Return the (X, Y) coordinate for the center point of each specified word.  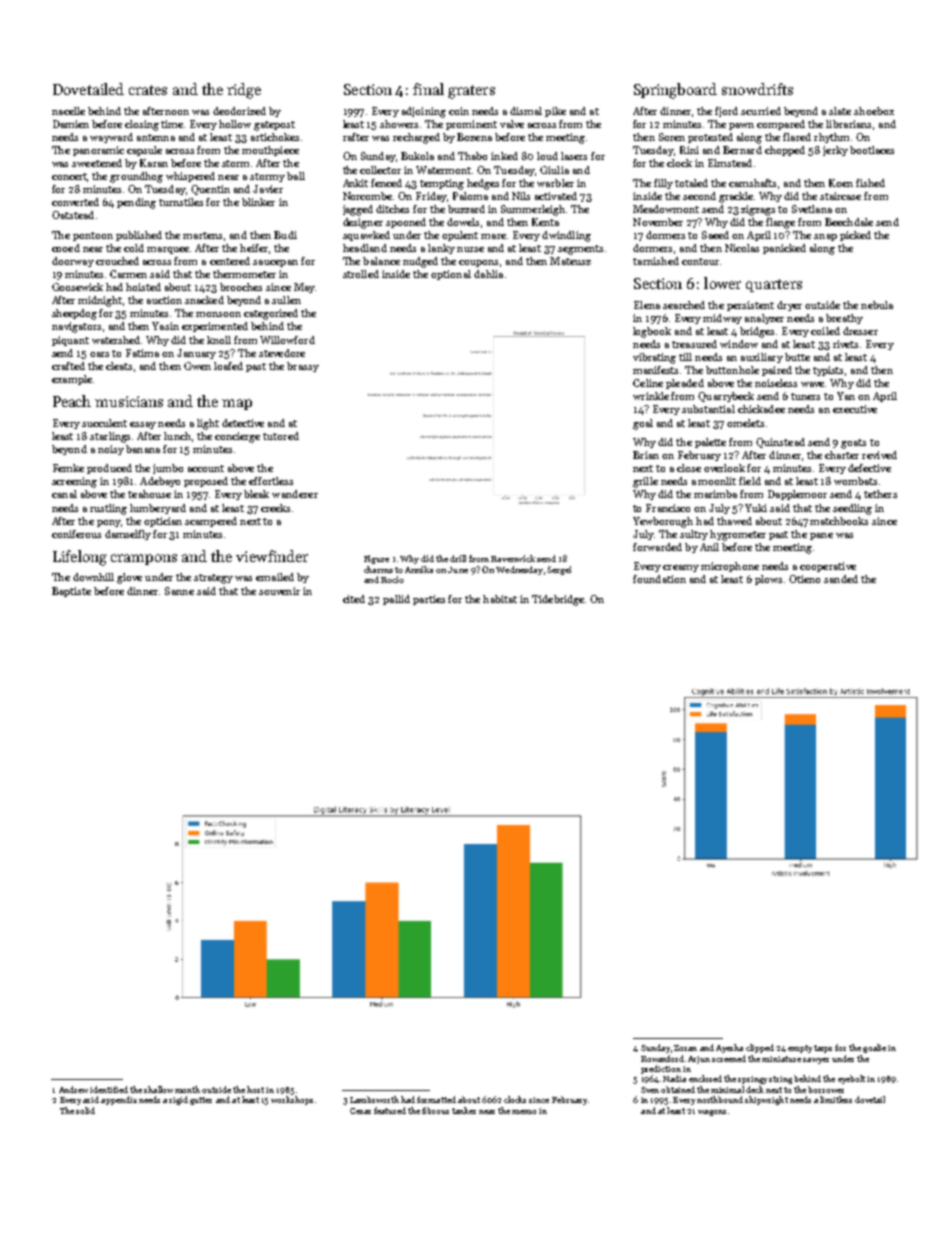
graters (471, 92)
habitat (500, 599)
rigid (178, 1100)
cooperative (828, 567)
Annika (419, 569)
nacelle (68, 111)
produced (109, 469)
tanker (464, 1110)
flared (797, 137)
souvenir (279, 591)
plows (768, 580)
